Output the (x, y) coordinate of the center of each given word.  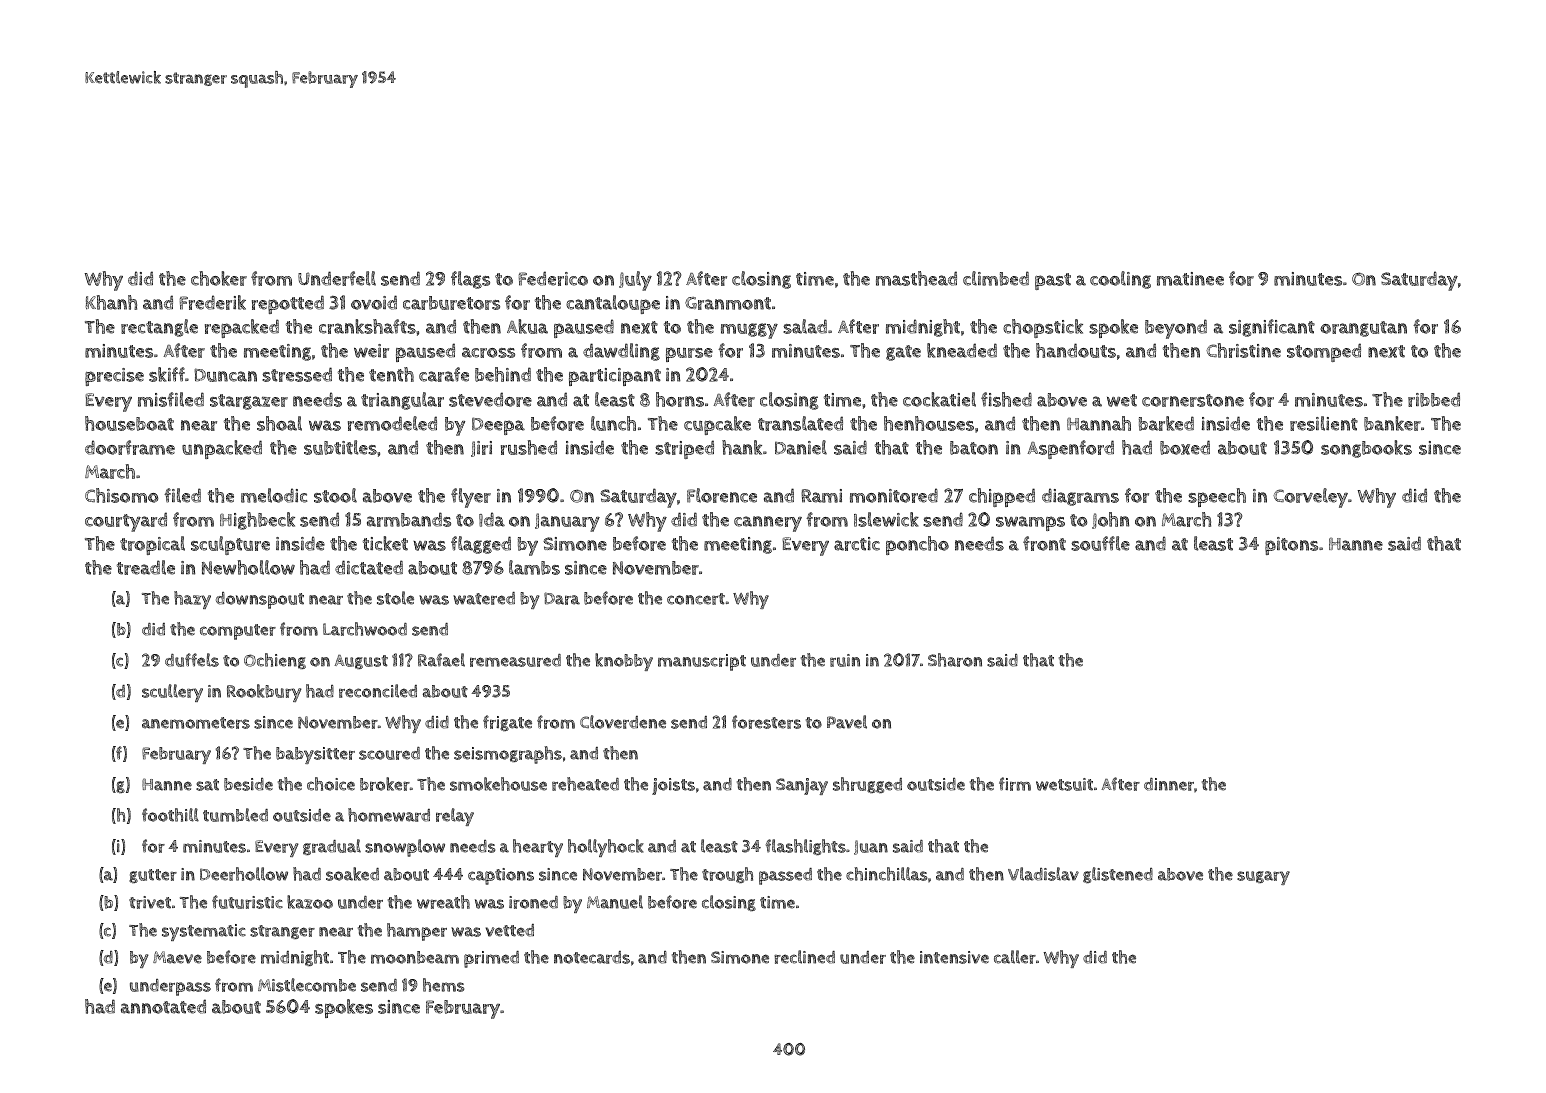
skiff (167, 374)
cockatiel (939, 399)
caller (1015, 957)
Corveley (1310, 498)
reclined (804, 957)
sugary (1263, 878)
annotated (163, 1006)
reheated (585, 784)
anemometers (196, 723)
